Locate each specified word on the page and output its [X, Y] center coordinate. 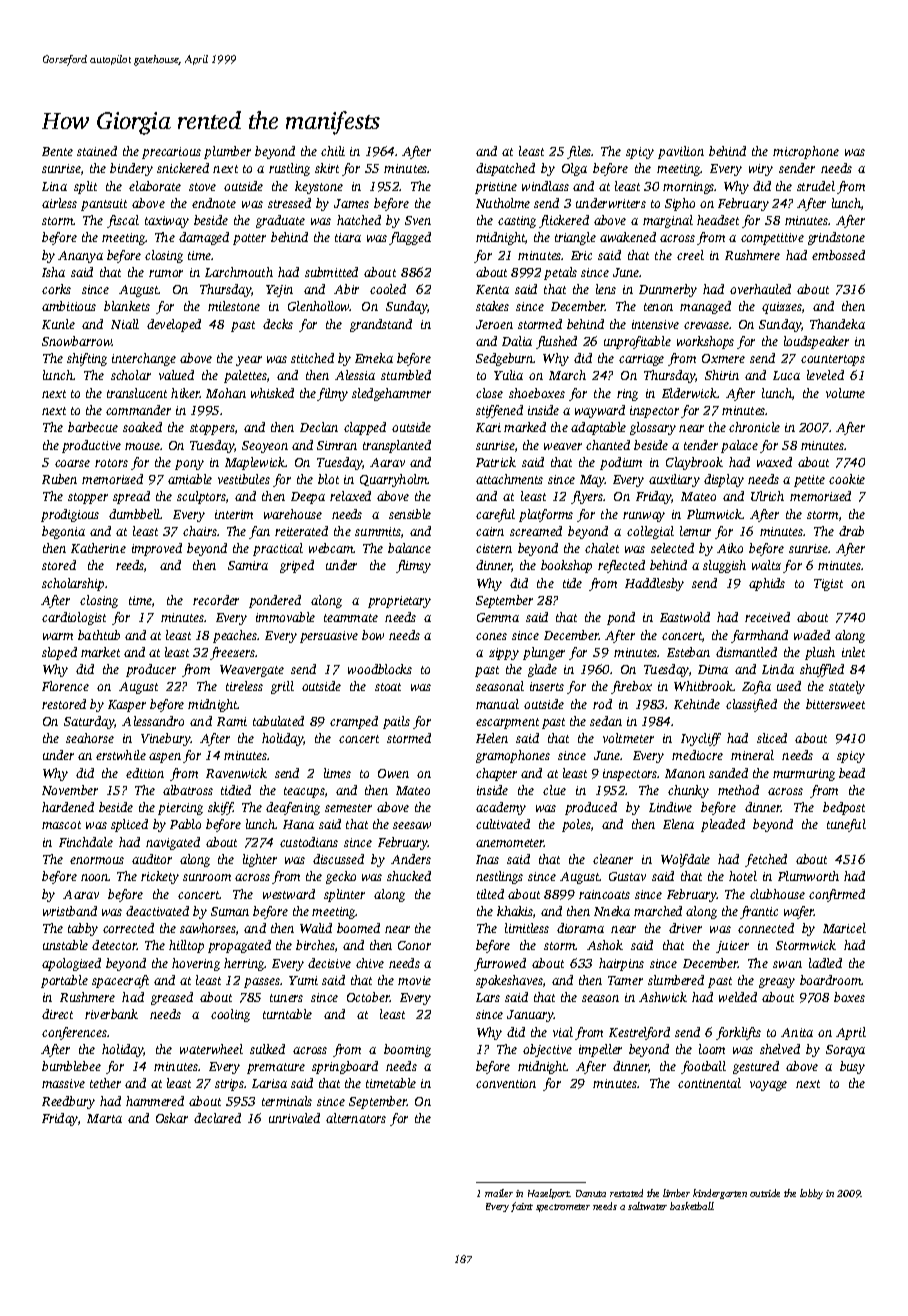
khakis [515, 911]
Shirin [722, 375]
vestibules [244, 479]
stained [97, 151]
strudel [816, 186]
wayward [600, 411]
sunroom [207, 877]
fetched [766, 860]
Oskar [172, 1118]
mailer [499, 1193]
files [579, 152]
